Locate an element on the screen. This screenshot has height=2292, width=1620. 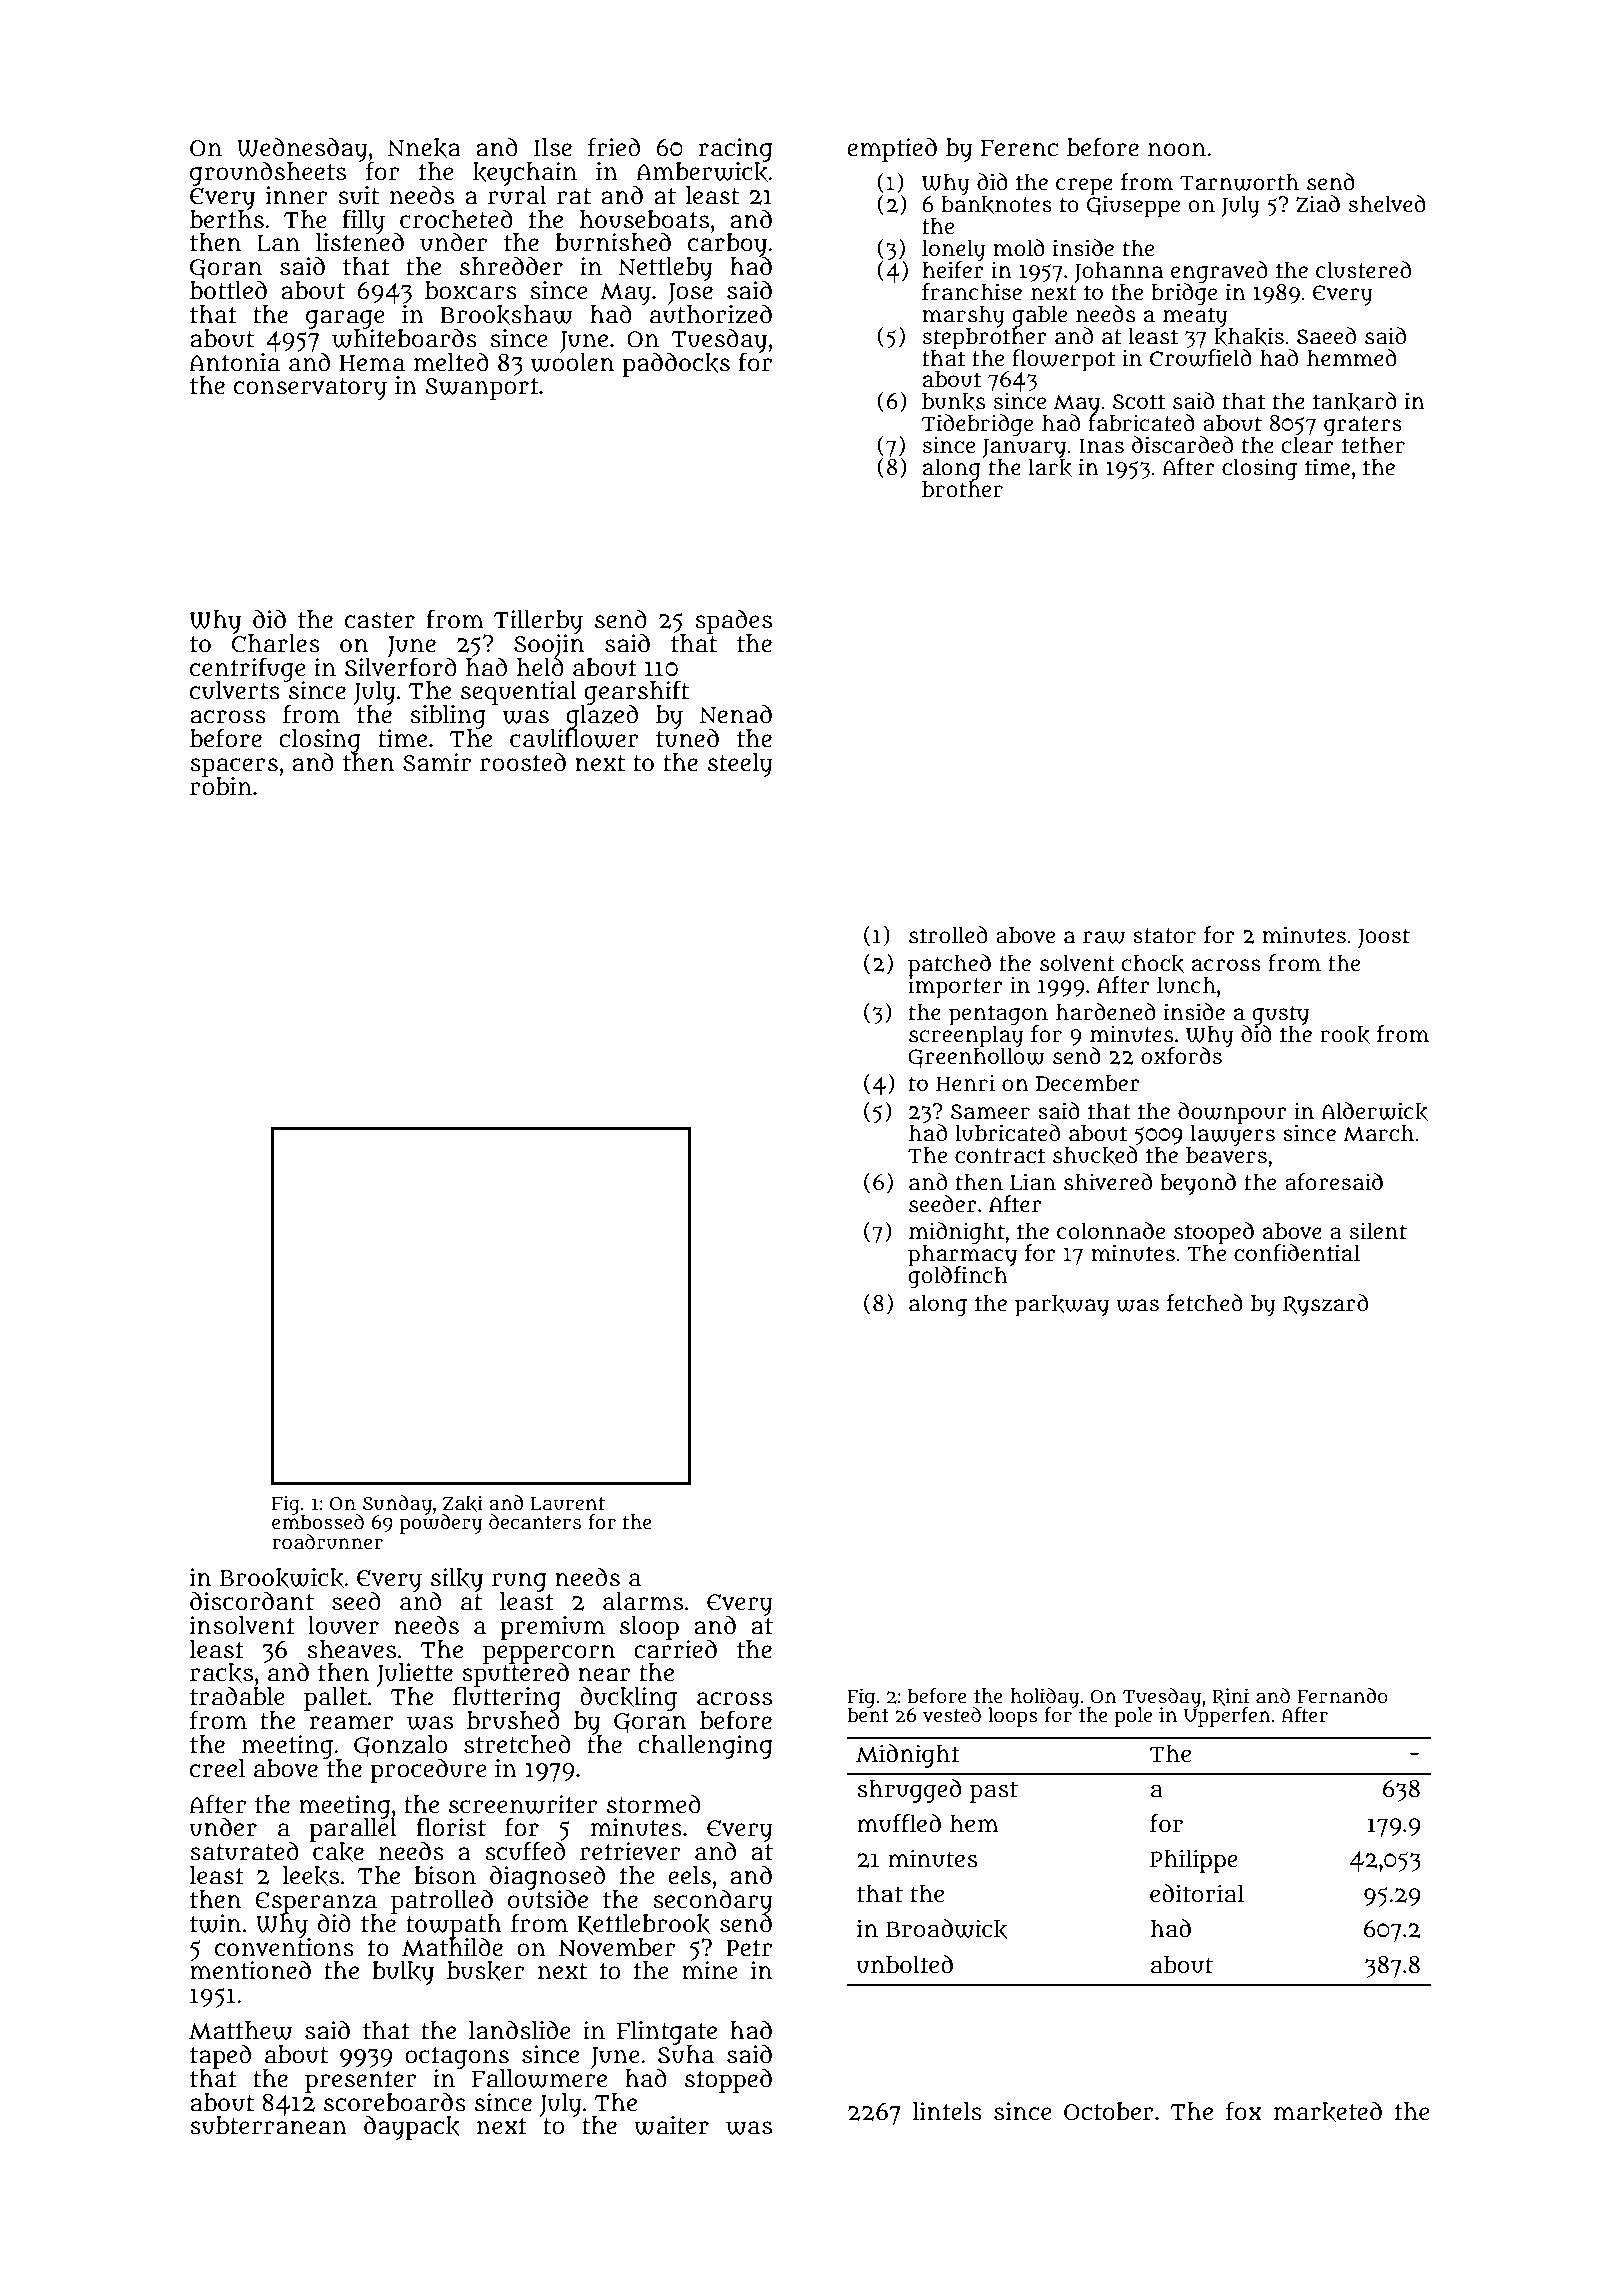
whiteboards is located at coordinates (404, 338).
